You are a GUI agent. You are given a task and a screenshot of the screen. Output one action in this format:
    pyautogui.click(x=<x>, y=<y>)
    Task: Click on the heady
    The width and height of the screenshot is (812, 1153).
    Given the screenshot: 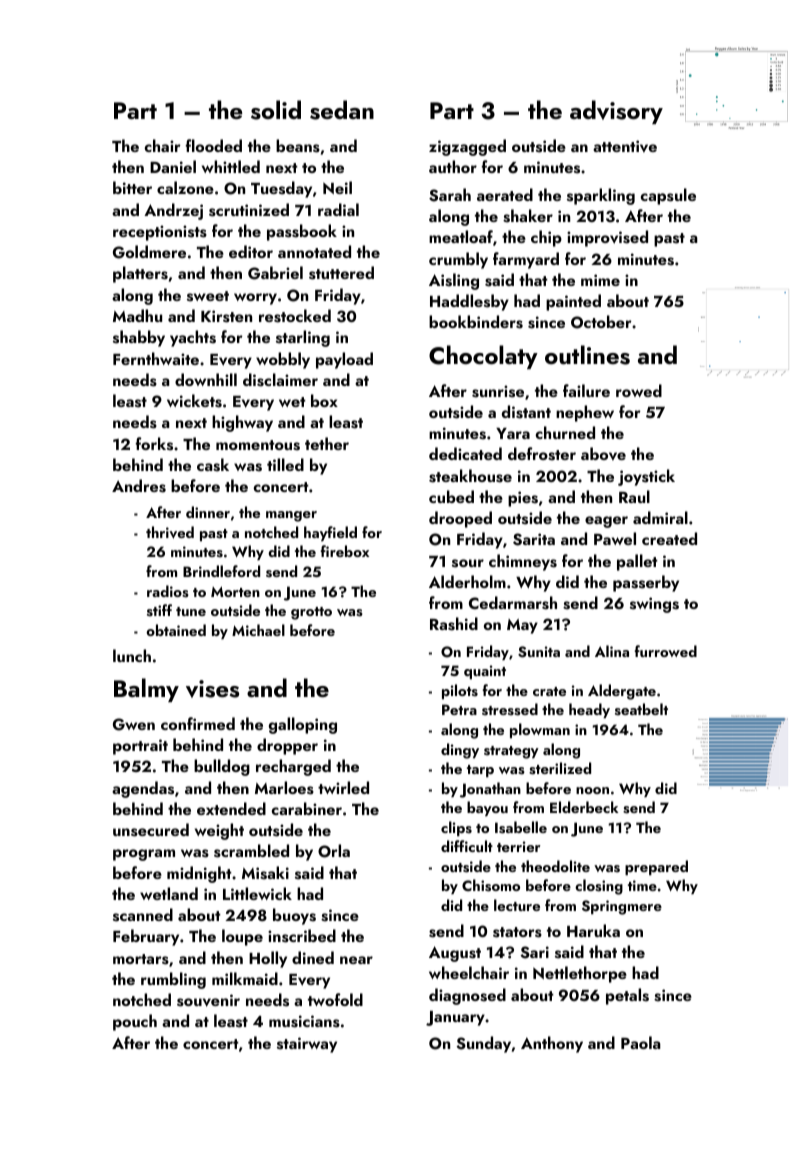 What is the action you would take?
    pyautogui.click(x=589, y=710)
